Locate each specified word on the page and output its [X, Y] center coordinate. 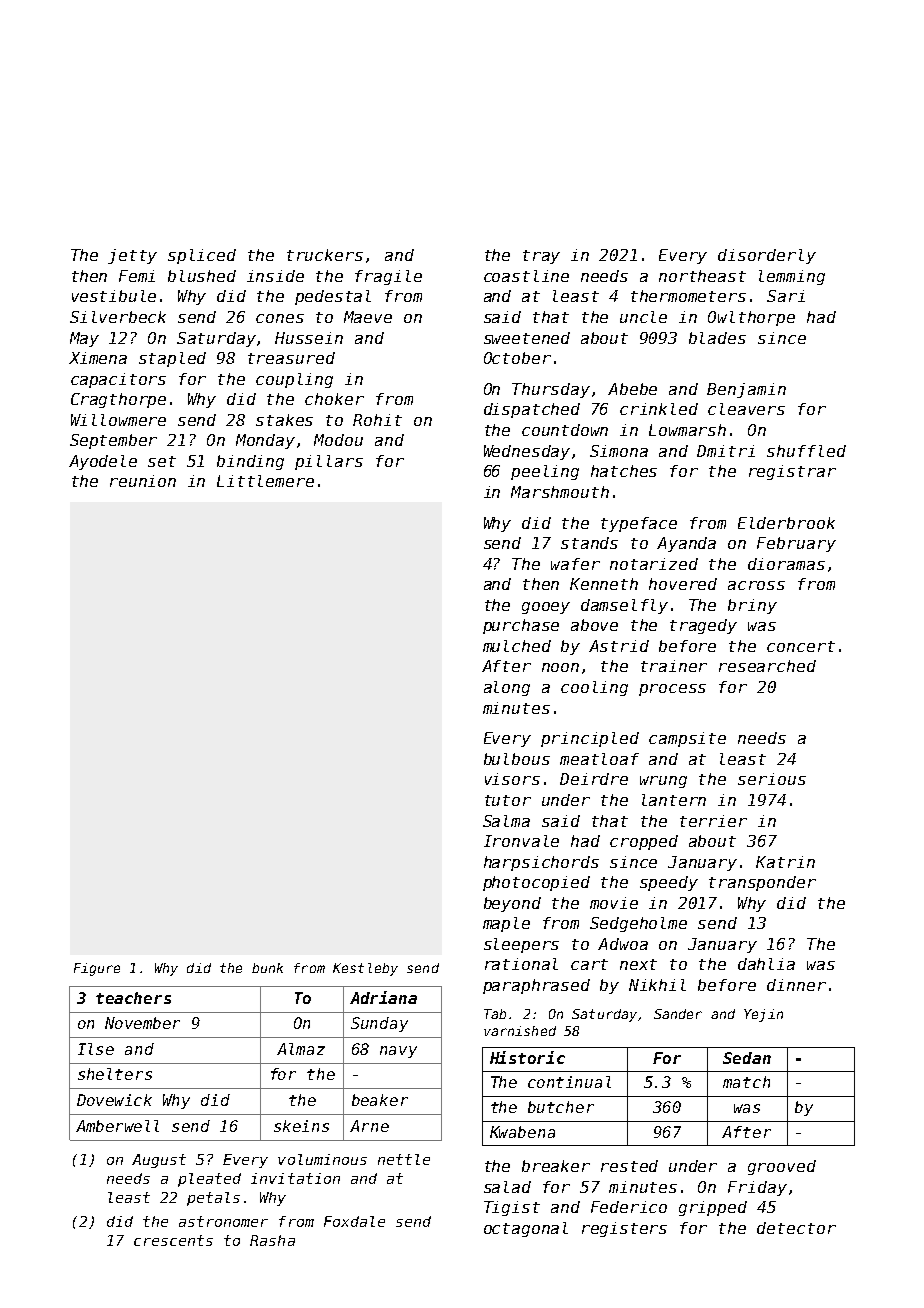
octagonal [526, 1229]
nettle [404, 1159]
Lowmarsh [687, 430]
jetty [132, 256]
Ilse [96, 1049]
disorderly [767, 256]
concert [801, 646]
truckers [325, 255]
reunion [143, 481]
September [113, 441]
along [507, 688]
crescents [173, 1240]
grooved [782, 1167]
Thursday [551, 390]
